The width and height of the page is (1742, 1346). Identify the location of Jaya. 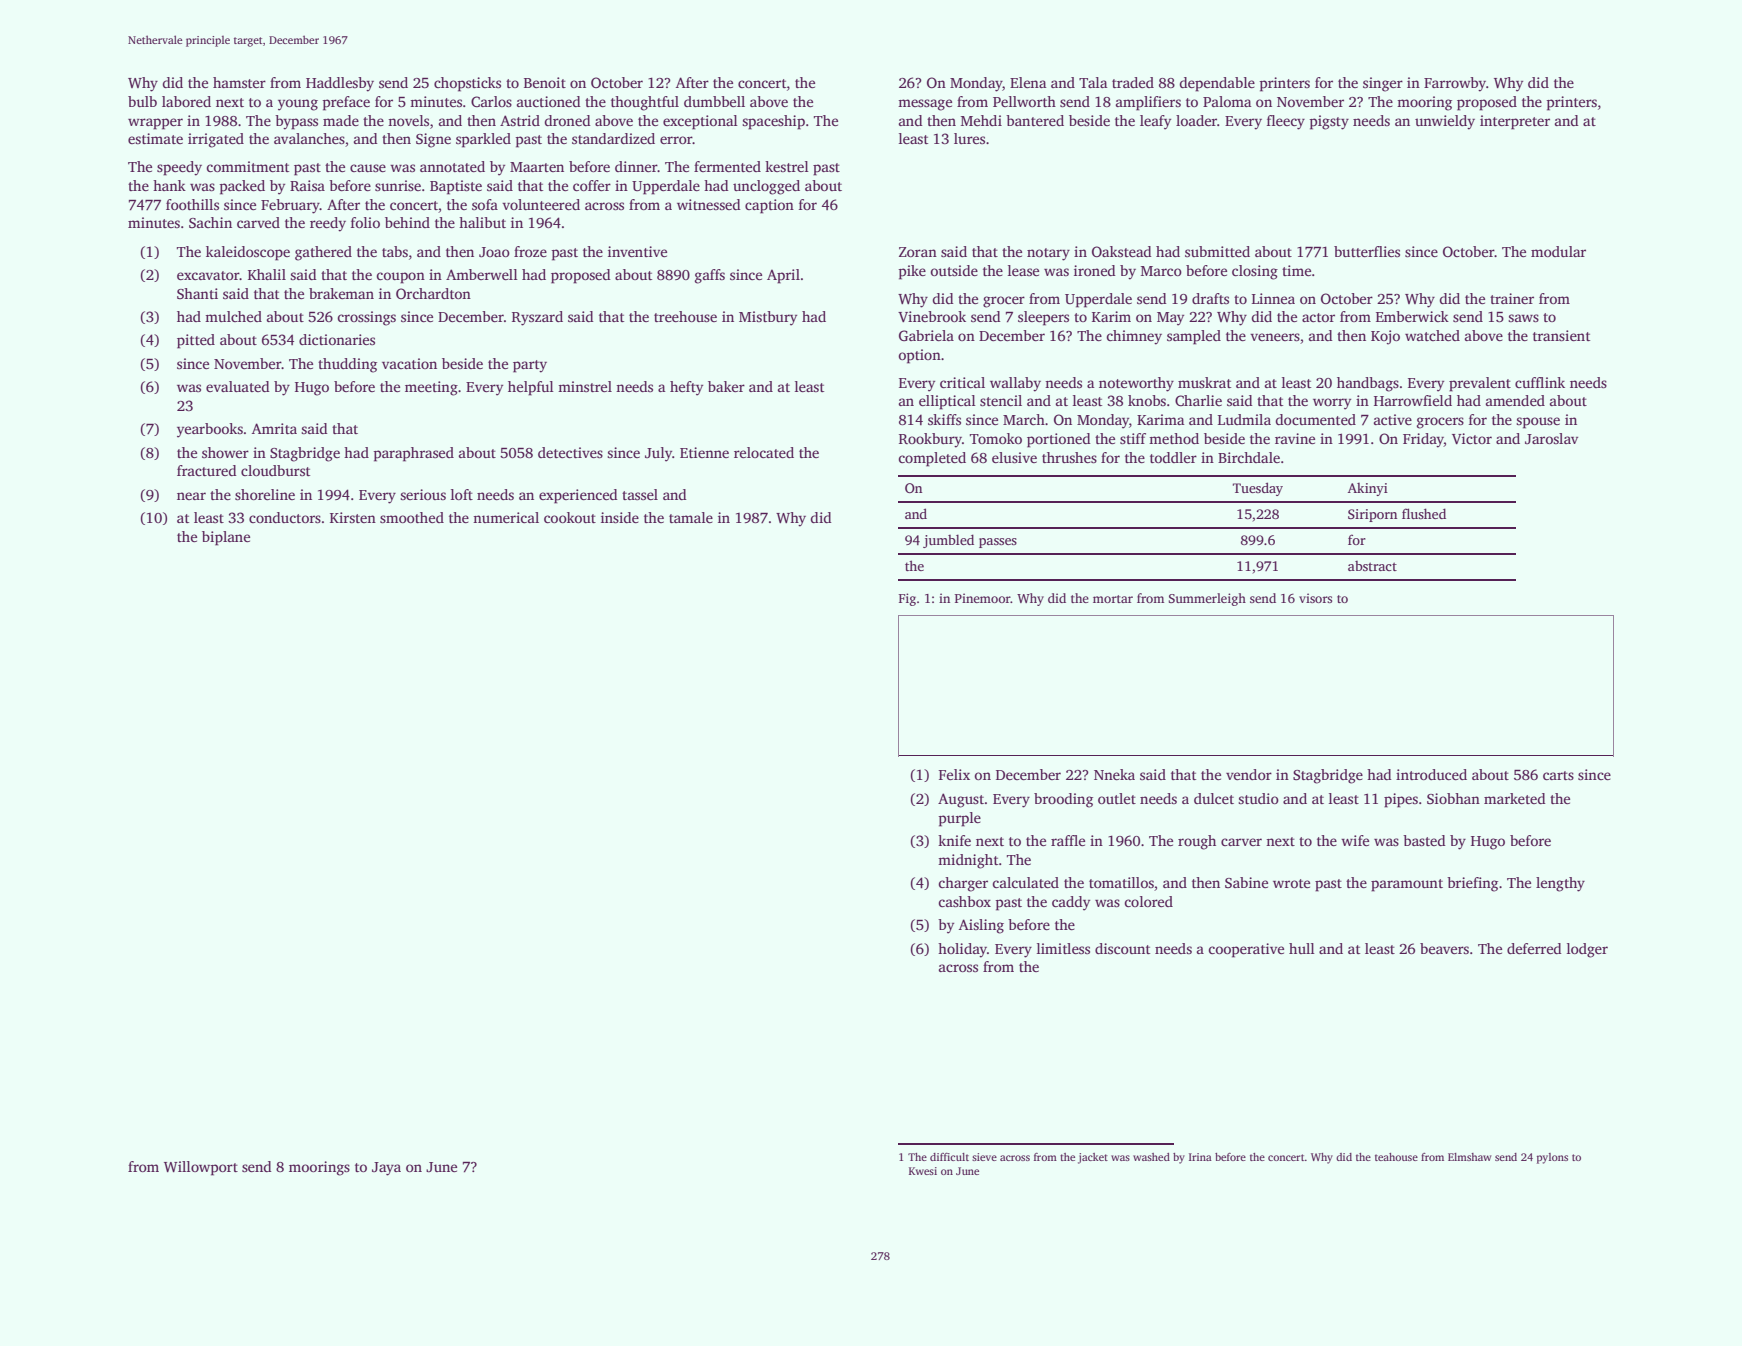
(386, 1169).
